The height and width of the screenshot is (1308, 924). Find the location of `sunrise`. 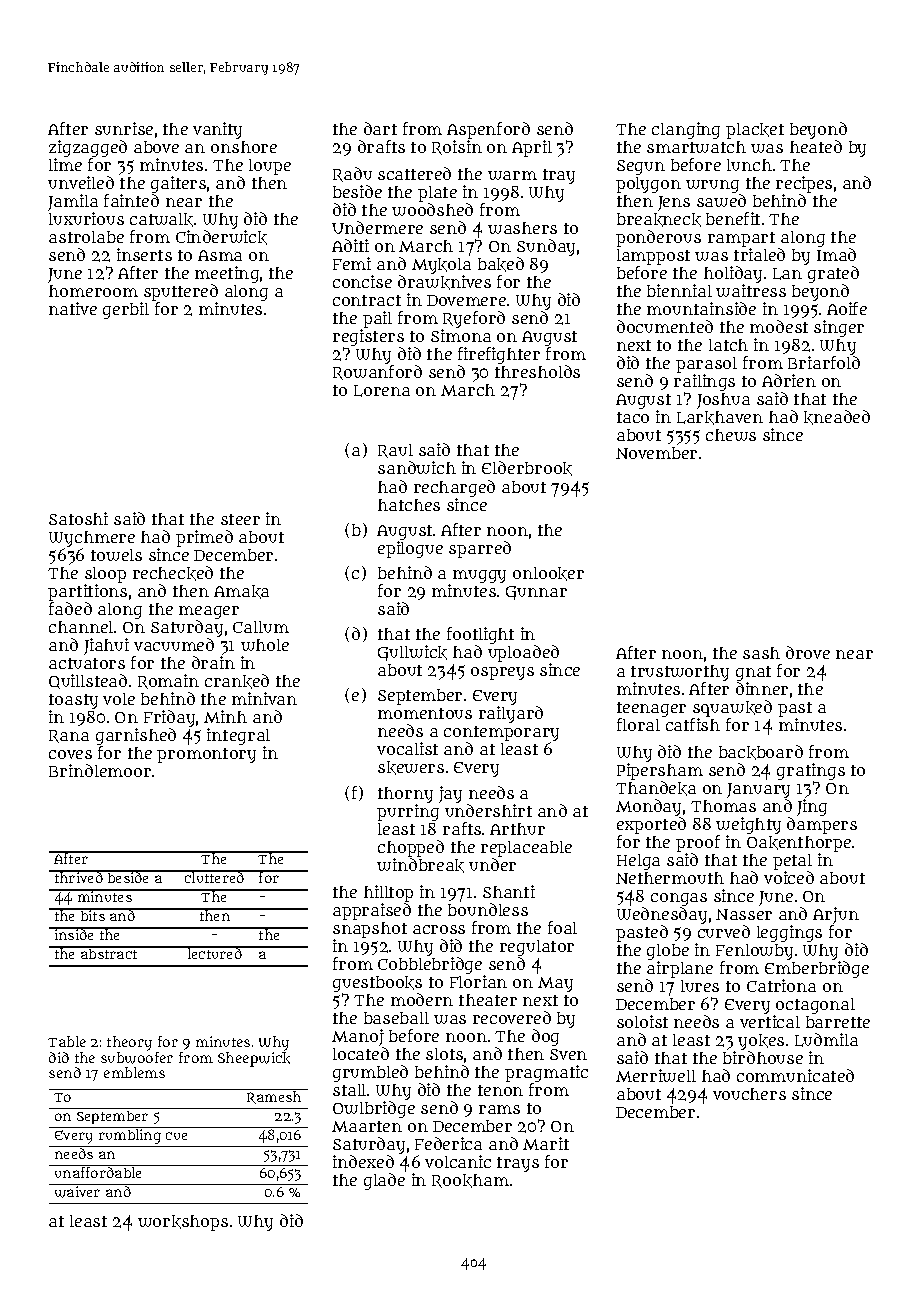

sunrise is located at coordinates (124, 128).
